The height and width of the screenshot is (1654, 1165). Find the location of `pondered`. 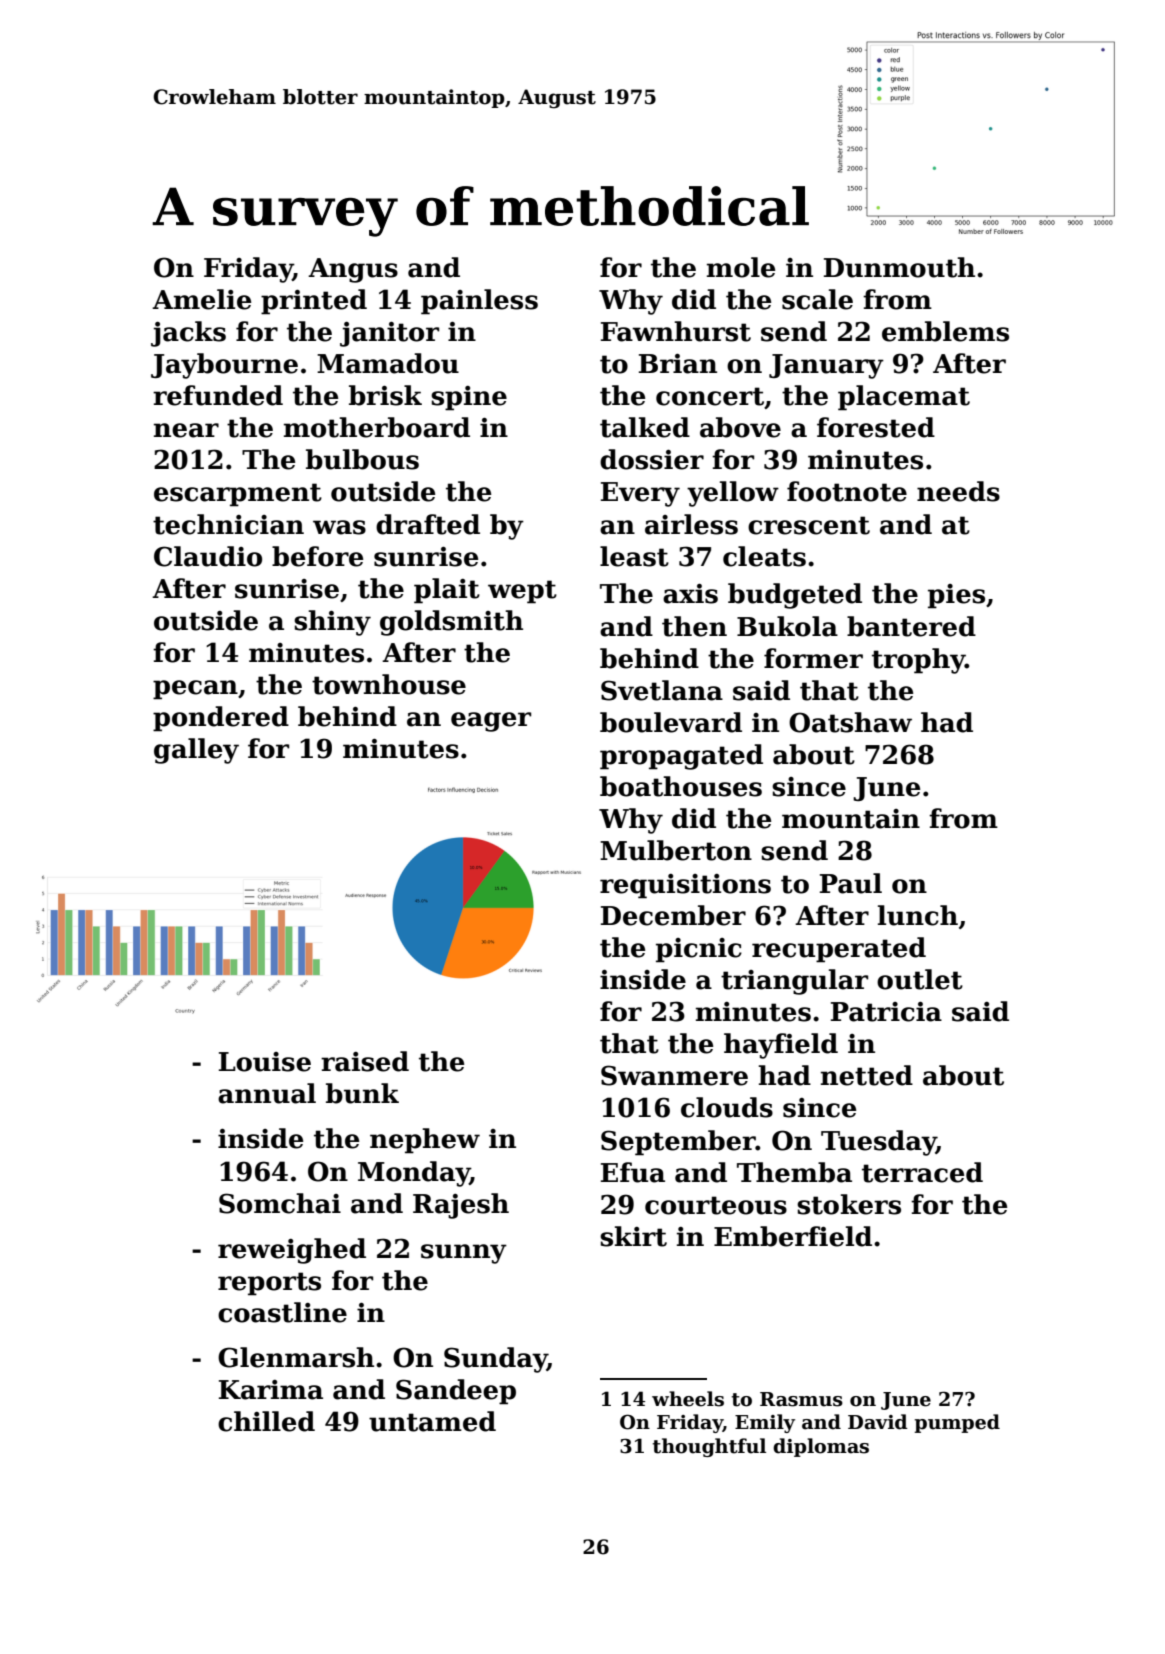

pondered is located at coordinates (221, 719).
